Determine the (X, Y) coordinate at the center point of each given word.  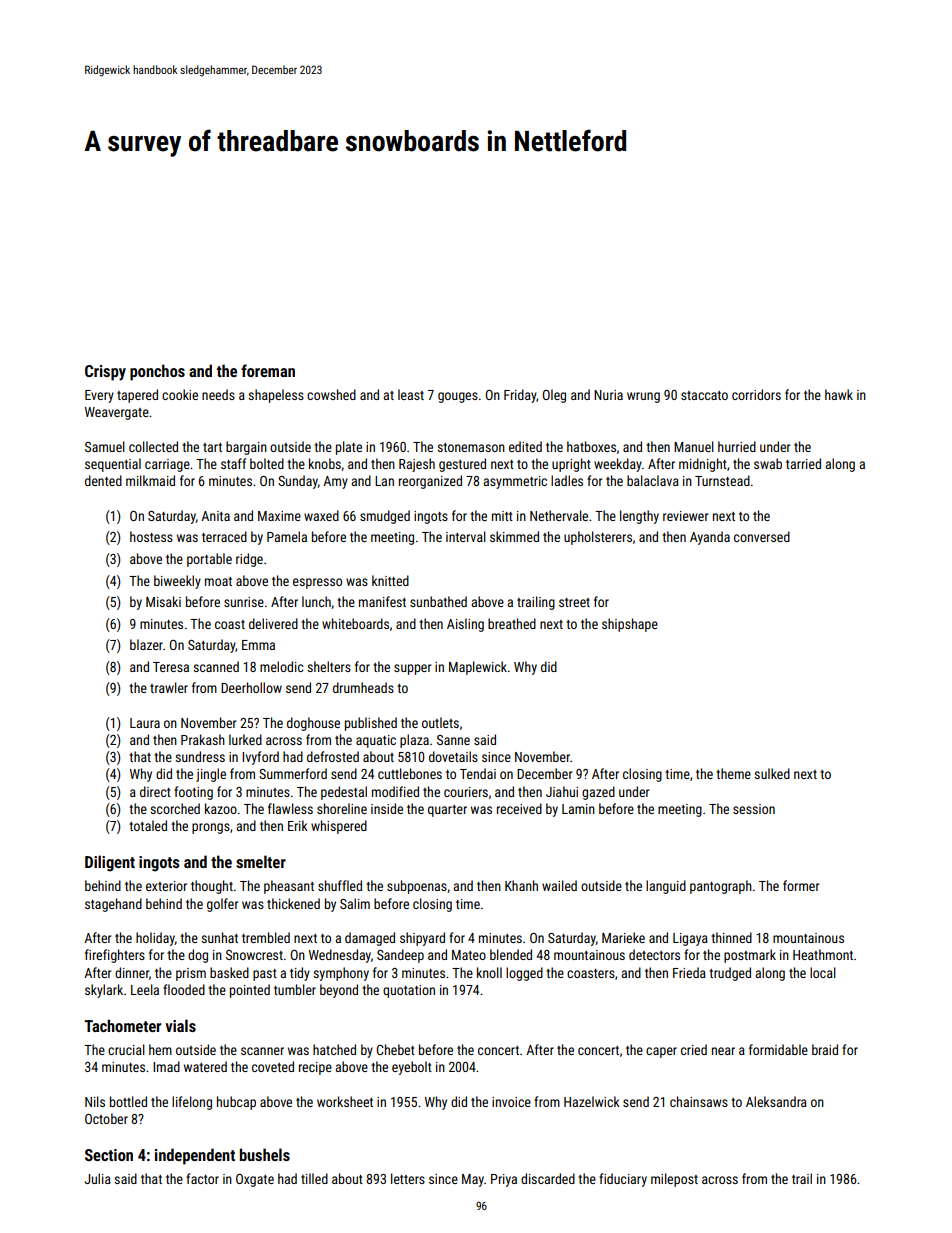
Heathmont (823, 954)
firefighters (115, 956)
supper (412, 669)
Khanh (521, 885)
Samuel (105, 446)
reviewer (685, 516)
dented (103, 480)
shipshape (630, 625)
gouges (458, 397)
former (801, 885)
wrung (643, 397)
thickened (293, 903)
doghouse (313, 724)
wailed (559, 885)
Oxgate (255, 1180)
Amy (335, 482)
